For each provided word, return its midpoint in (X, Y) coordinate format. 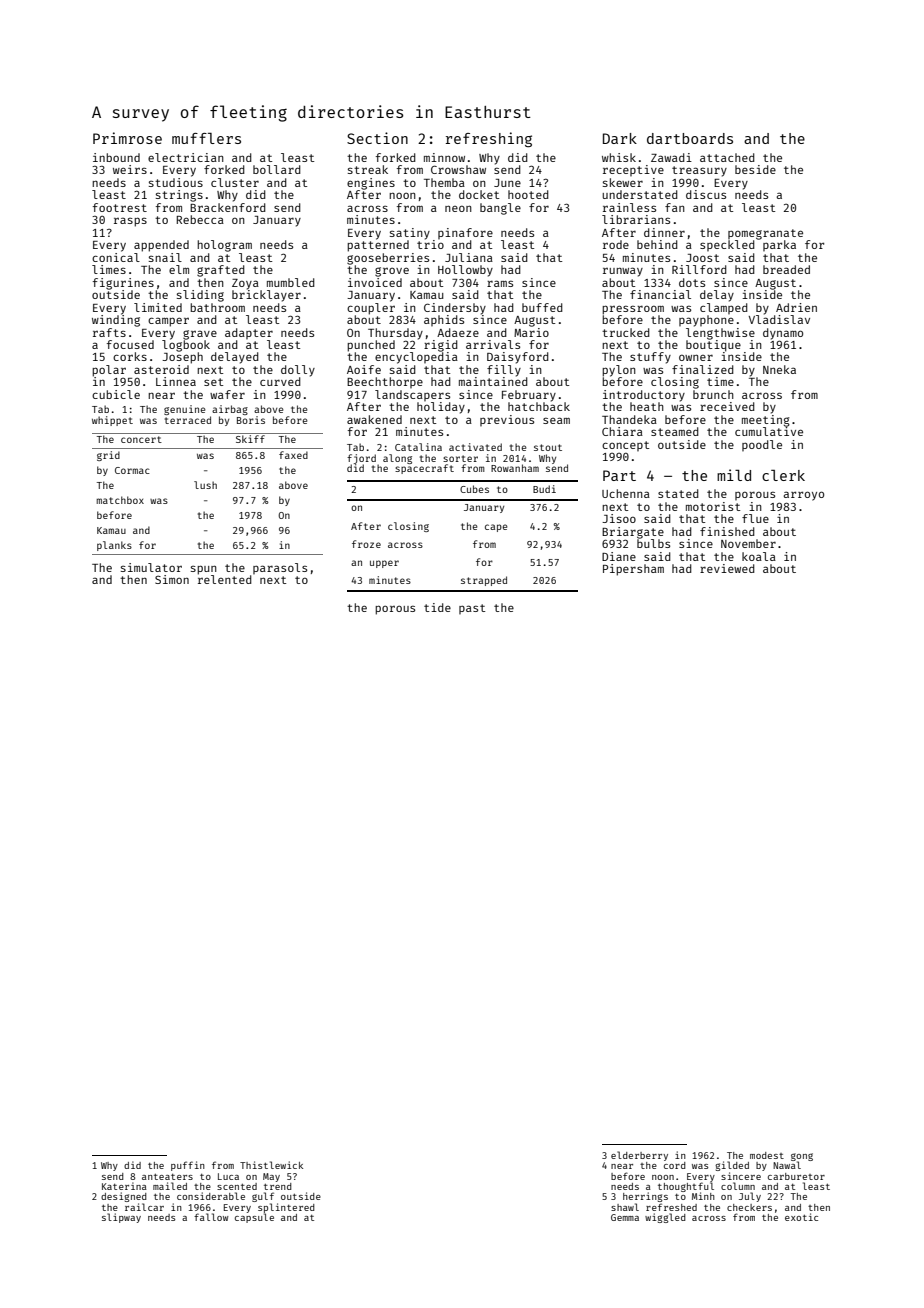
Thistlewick (271, 1165)
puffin (188, 1166)
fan (675, 207)
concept (625, 446)
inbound (116, 157)
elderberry (639, 1156)
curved (280, 381)
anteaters (167, 1177)
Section (377, 138)
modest (767, 1155)
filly (504, 371)
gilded (732, 1166)
